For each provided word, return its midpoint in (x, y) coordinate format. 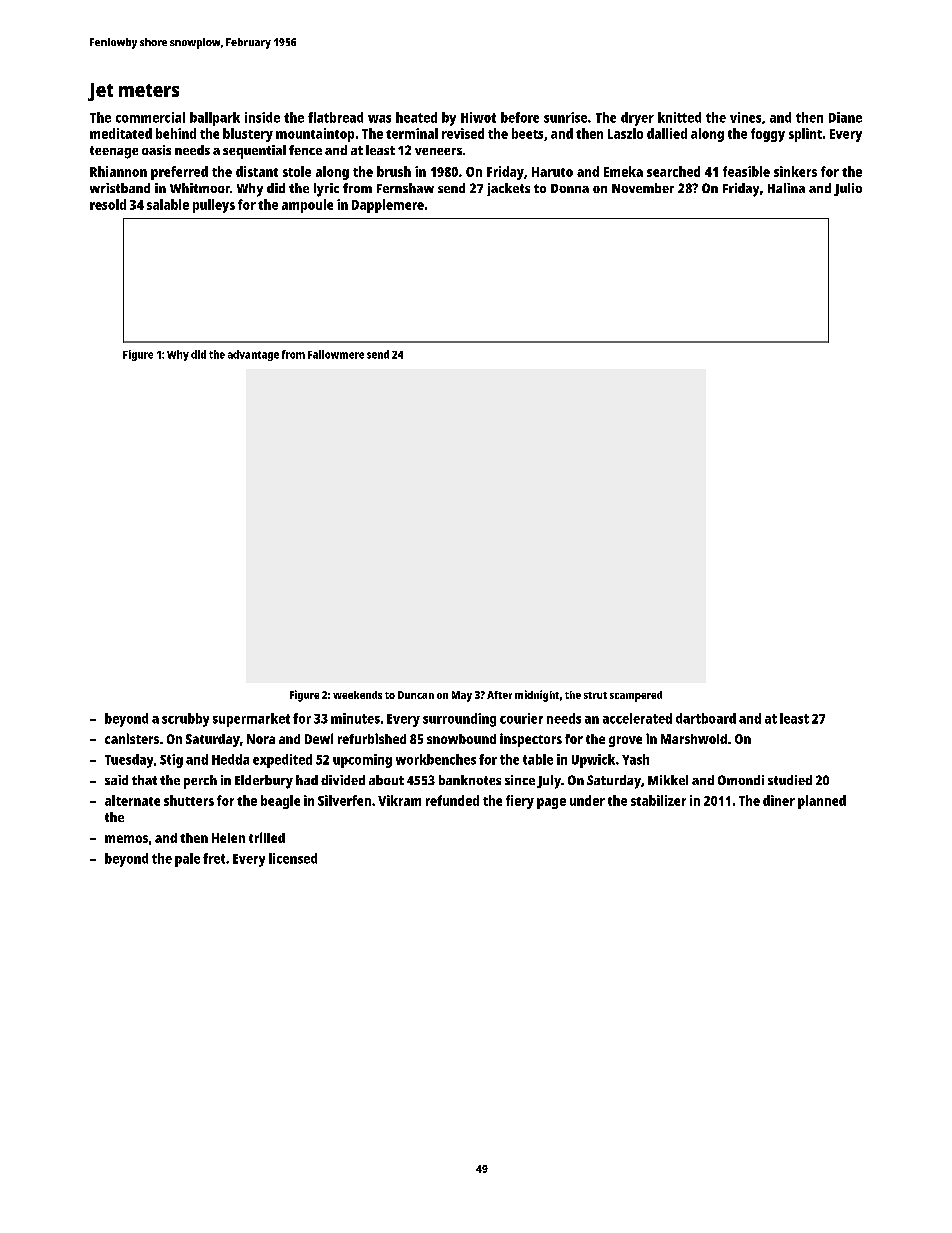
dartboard (706, 718)
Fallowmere (336, 354)
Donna (570, 188)
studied (790, 780)
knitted (679, 117)
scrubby (185, 720)
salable (168, 204)
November (643, 188)
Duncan (416, 695)
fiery (520, 802)
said (116, 780)
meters (149, 90)
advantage (253, 355)
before (520, 117)
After (499, 695)
